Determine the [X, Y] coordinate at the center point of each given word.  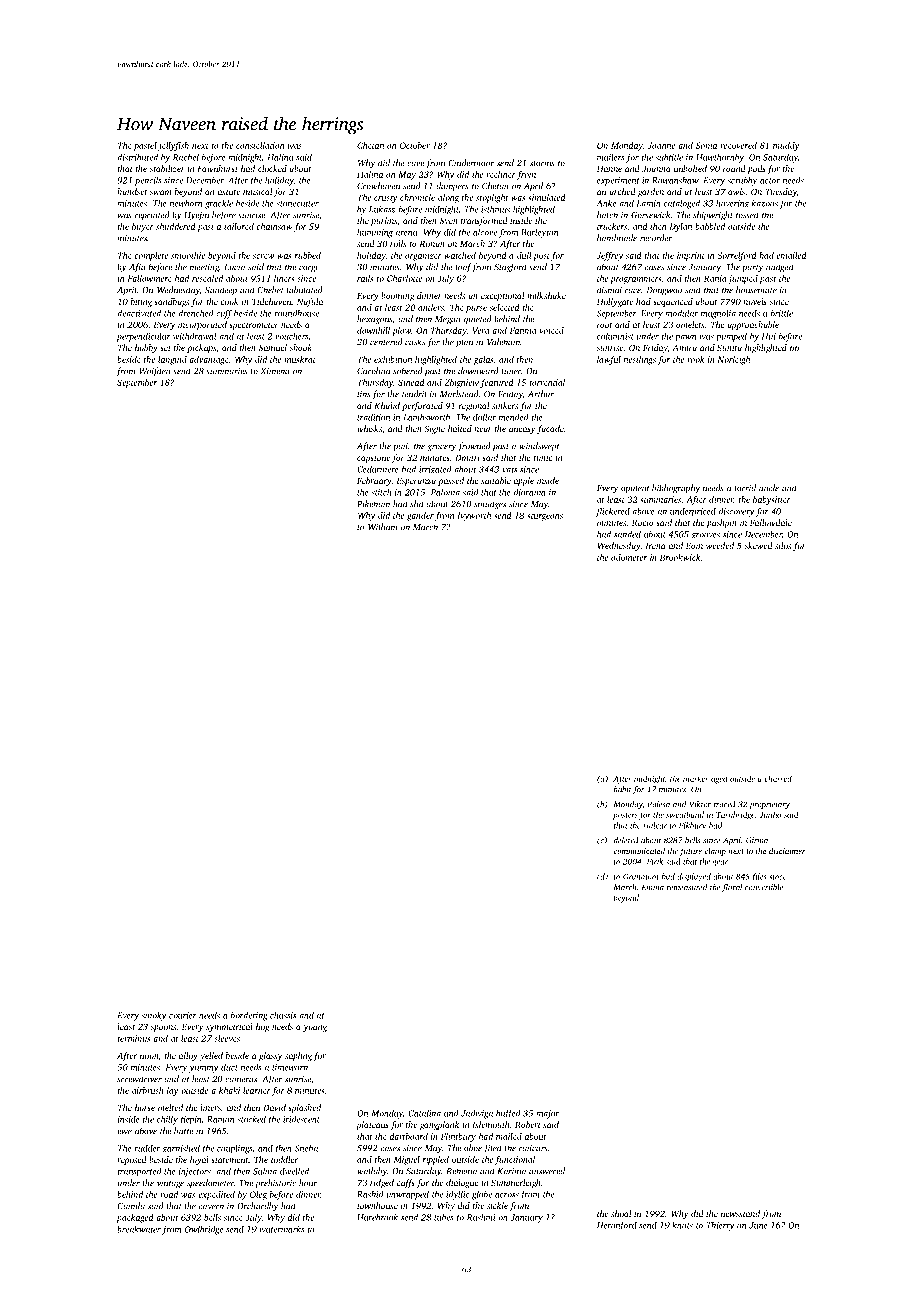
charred [778, 778]
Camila [131, 1206]
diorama [530, 492]
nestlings [640, 360]
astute [229, 192]
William [382, 527]
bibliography [676, 489]
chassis [283, 1015]
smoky [154, 1016]
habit [623, 789]
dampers [452, 187]
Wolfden [154, 372]
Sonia [706, 145]
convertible [764, 887]
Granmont [641, 876]
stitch [381, 492]
